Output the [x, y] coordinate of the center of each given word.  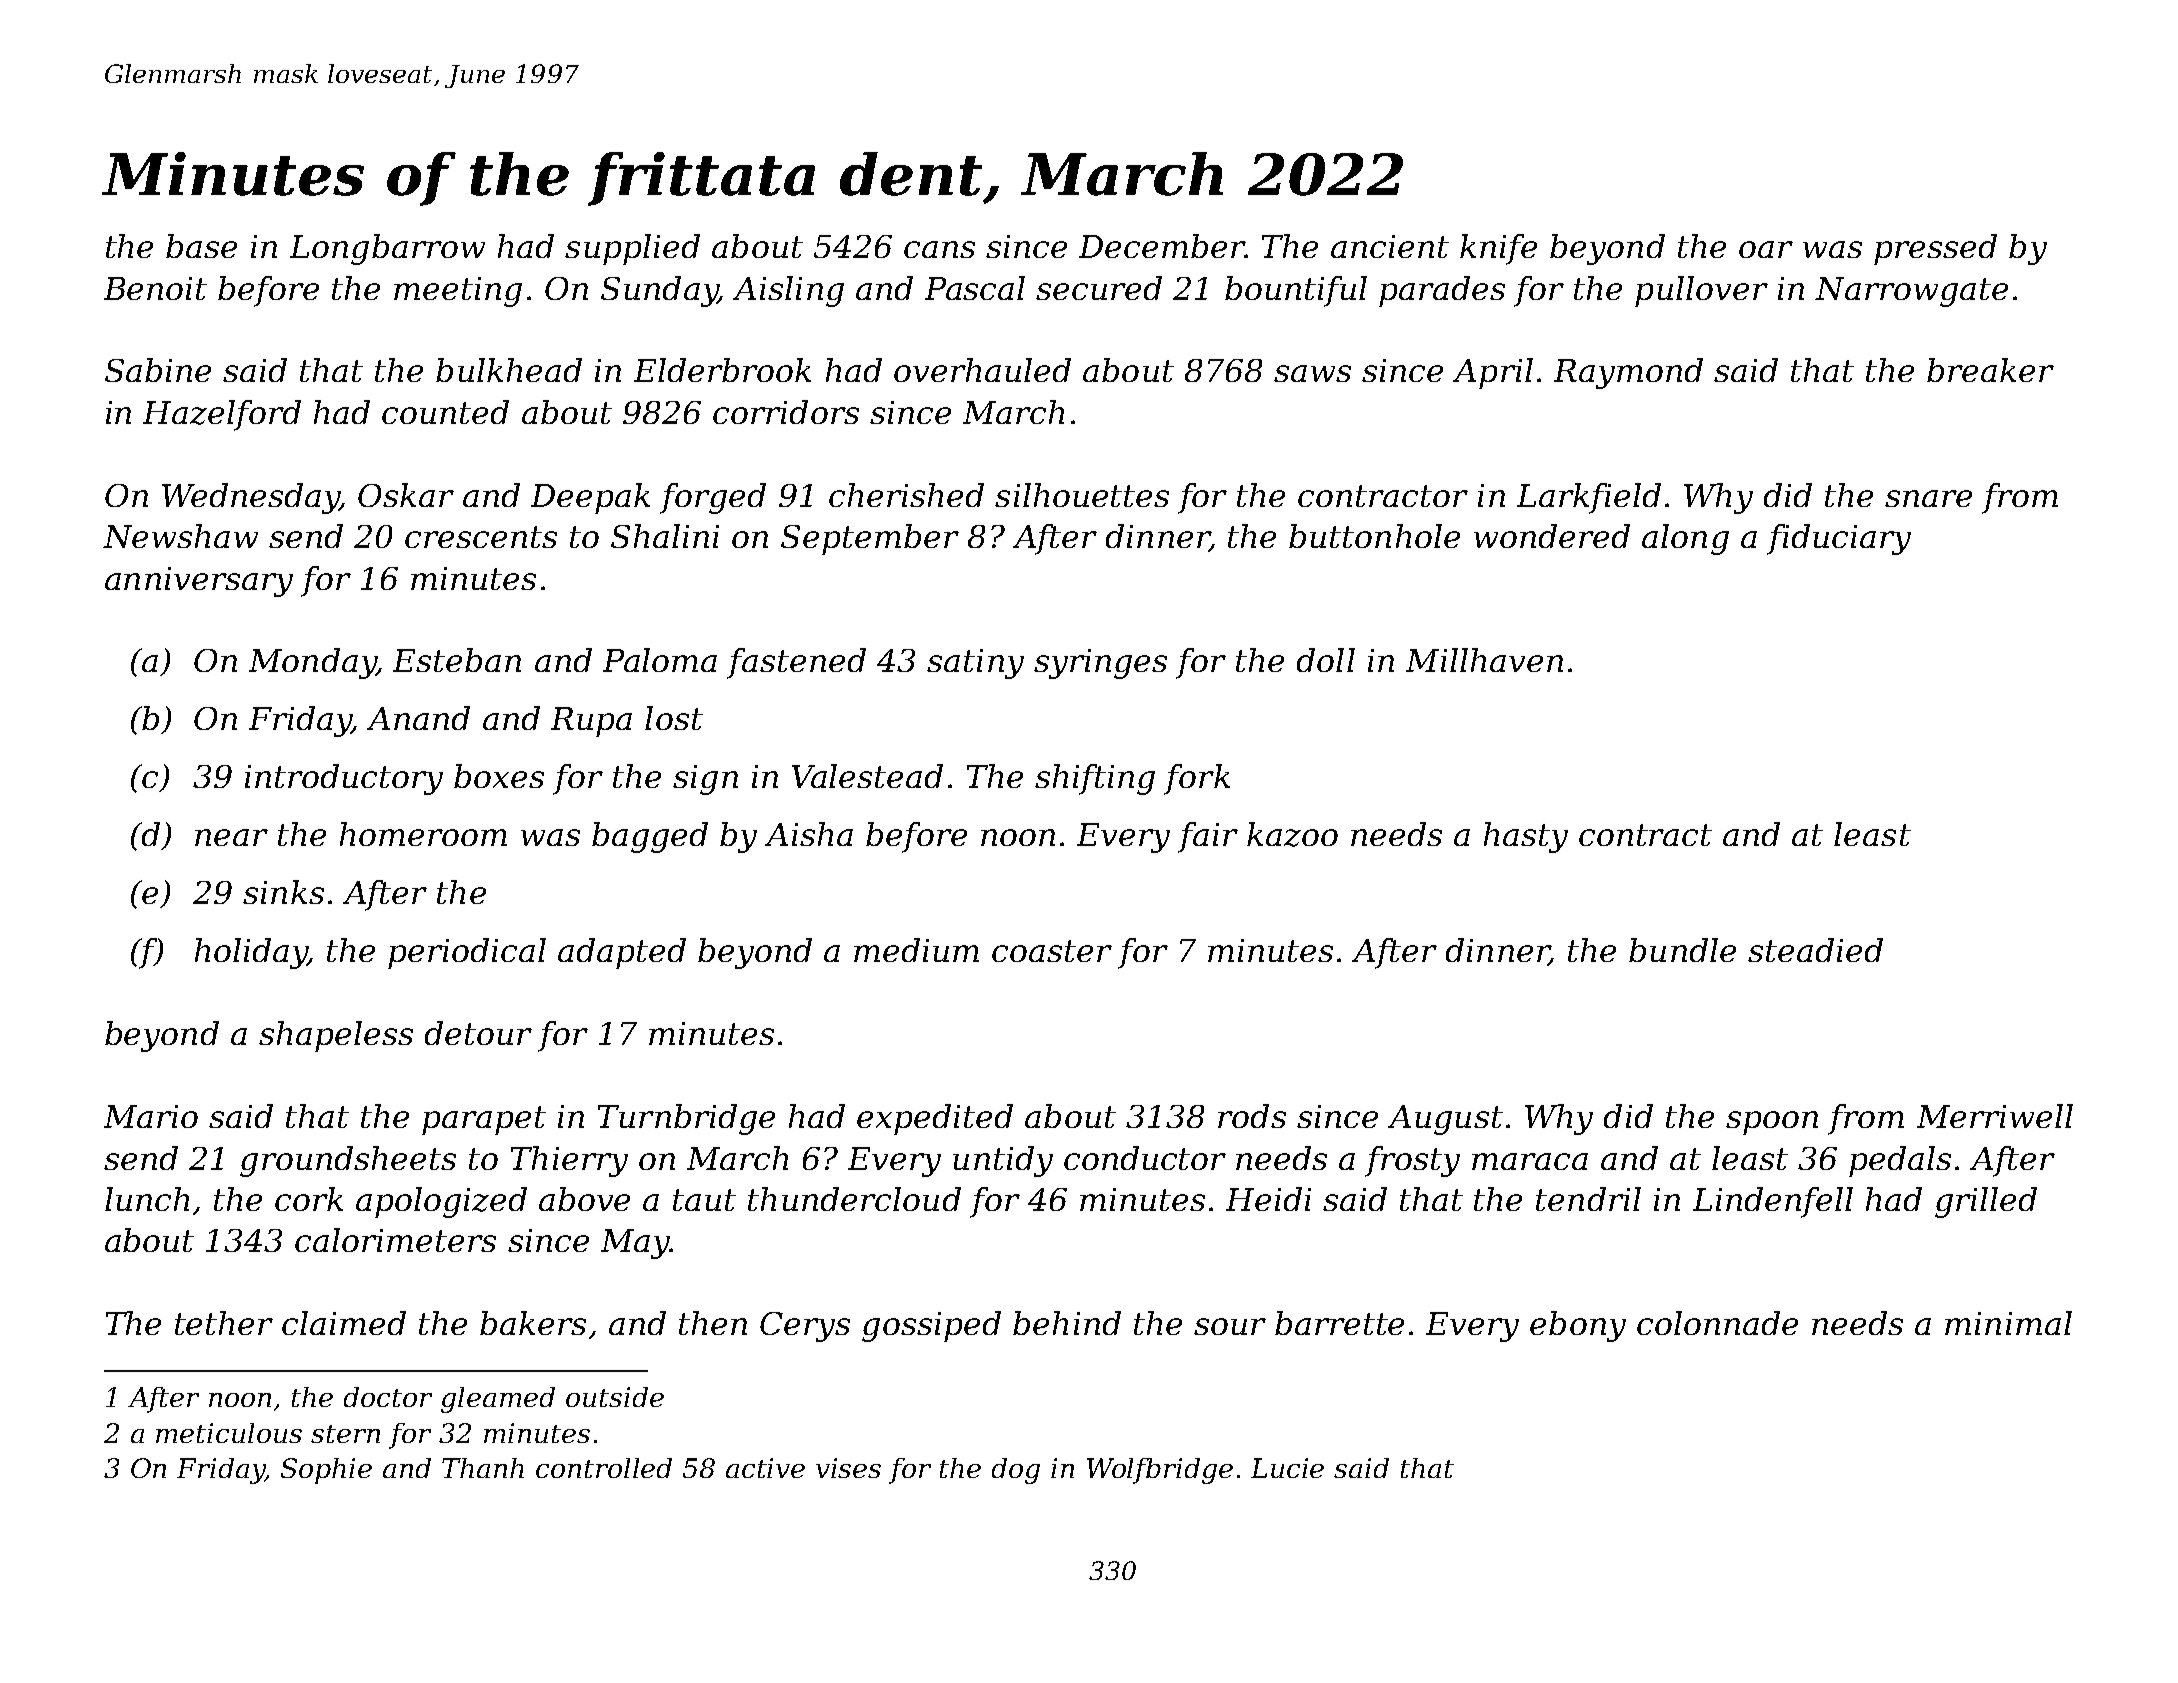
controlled [604, 1468]
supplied [632, 249]
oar [1766, 249]
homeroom [423, 834]
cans [939, 249]
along [1685, 539]
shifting [1095, 779]
